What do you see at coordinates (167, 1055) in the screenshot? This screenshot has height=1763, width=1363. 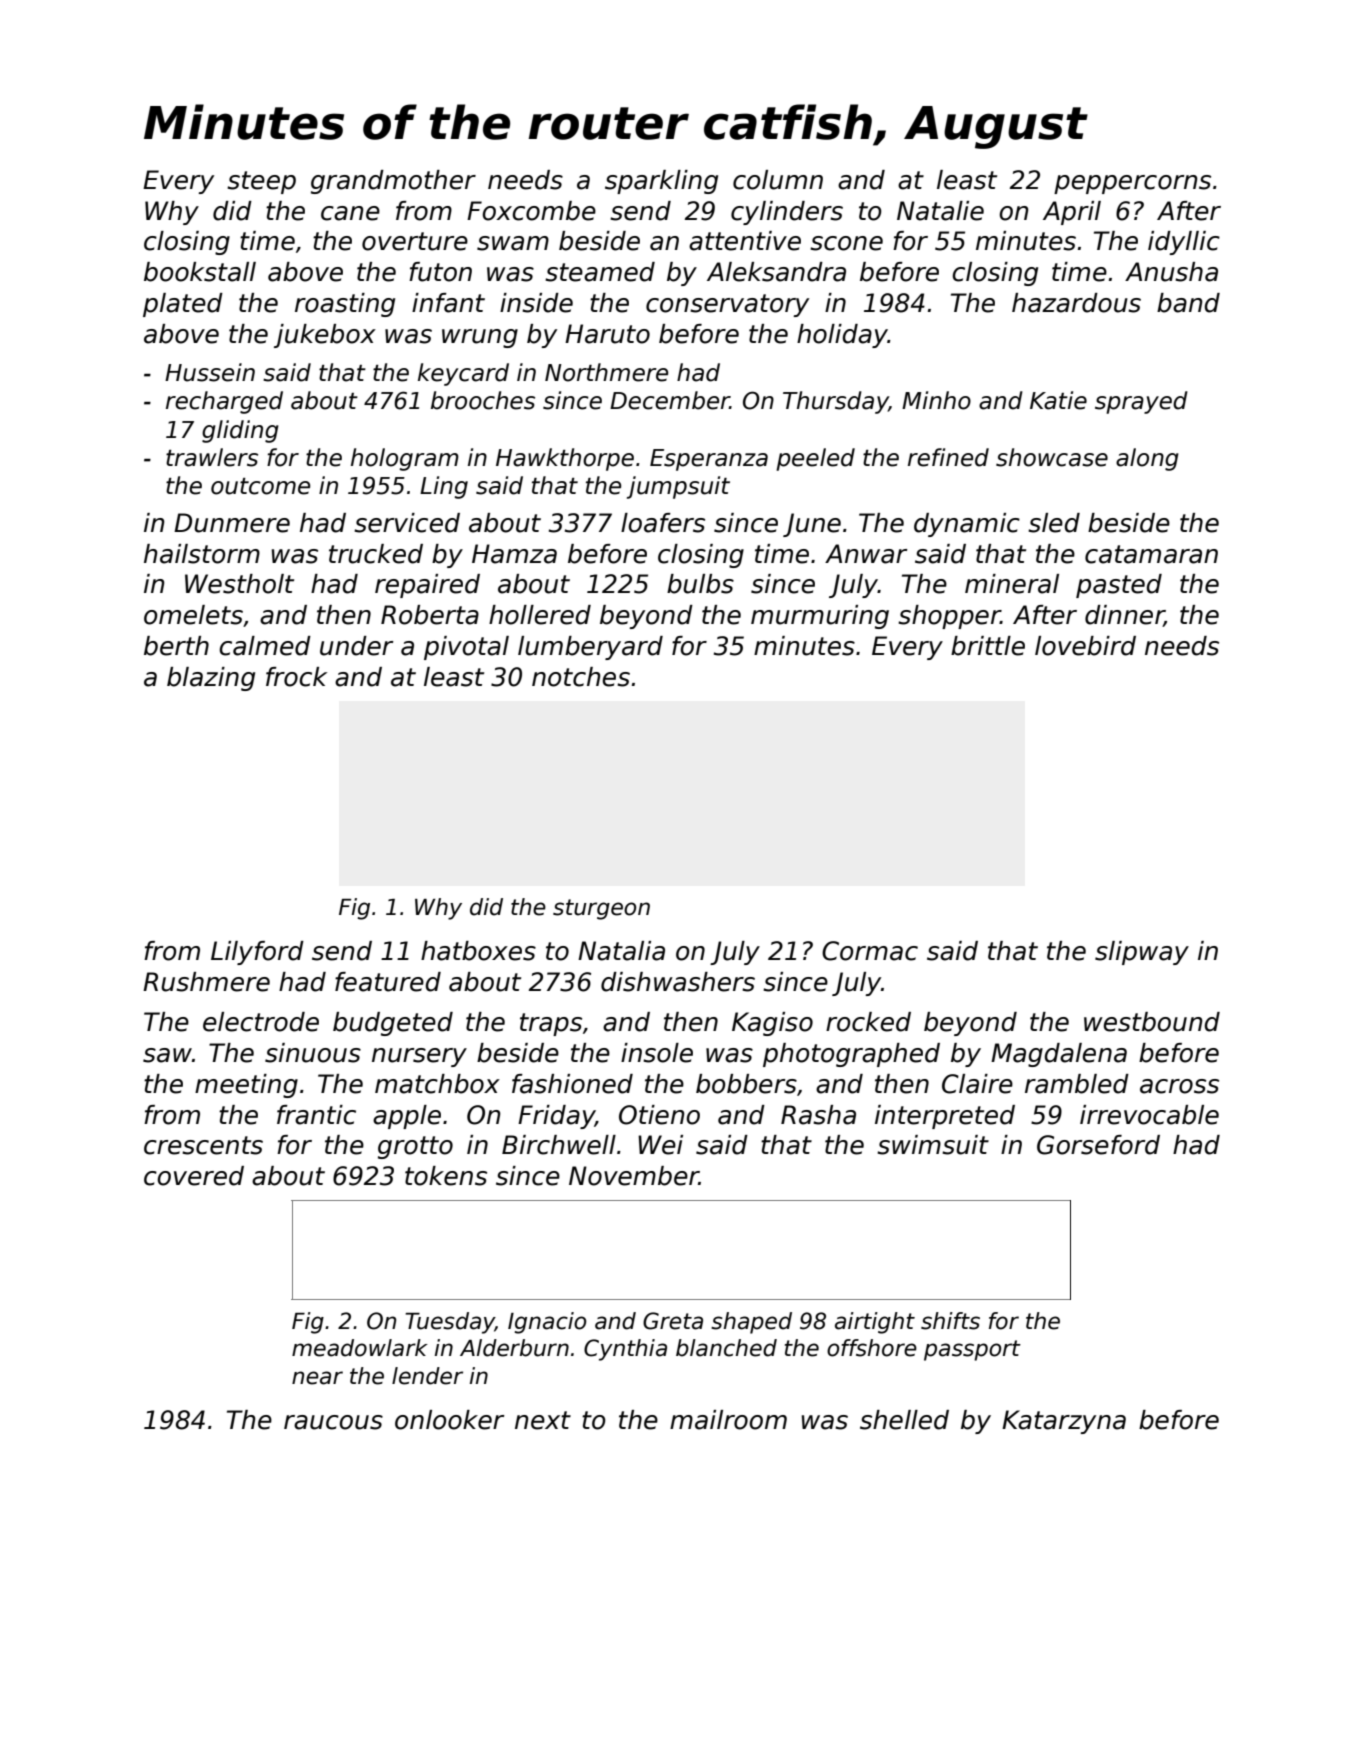 I see `saw` at bounding box center [167, 1055].
